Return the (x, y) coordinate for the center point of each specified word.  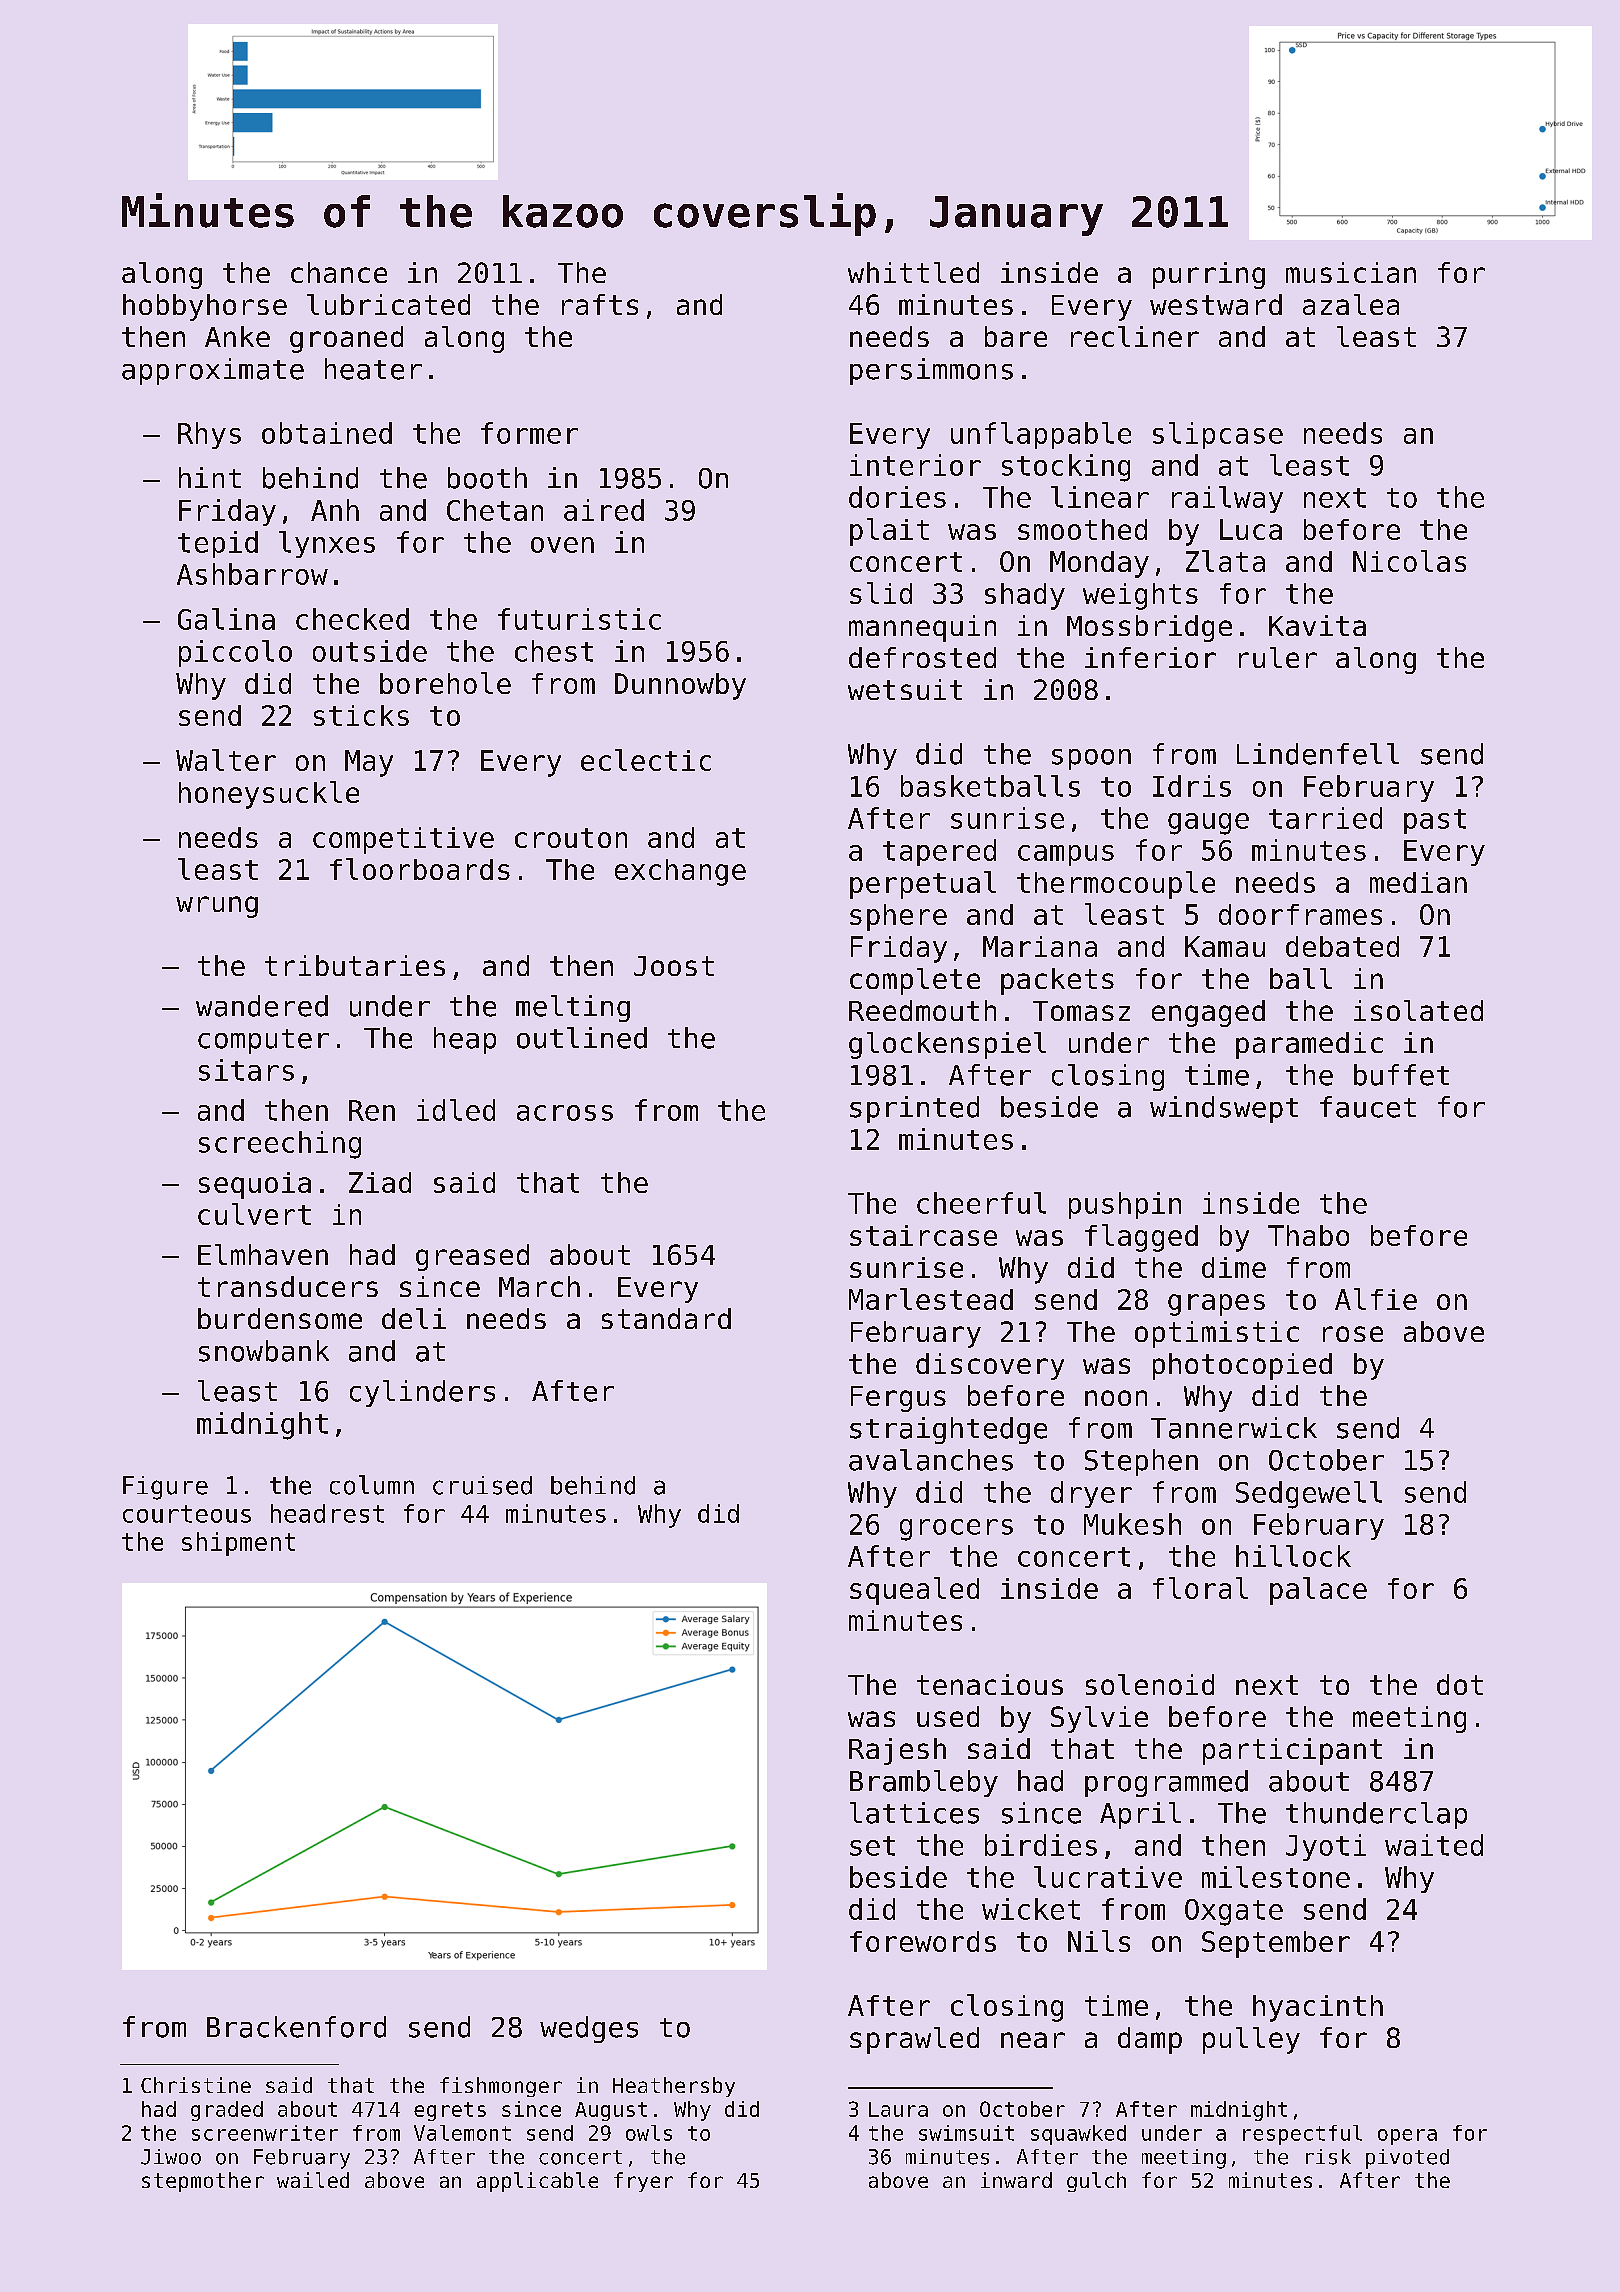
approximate (213, 371)
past (1435, 821)
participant (1292, 1751)
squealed (914, 1591)
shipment (238, 1544)
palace (1318, 1591)
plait (889, 532)
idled (456, 1110)
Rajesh (897, 1751)
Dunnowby (680, 686)
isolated (1418, 1010)
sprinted (914, 1109)
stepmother (203, 2182)
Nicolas (1409, 561)
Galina (226, 619)
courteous (187, 1514)
